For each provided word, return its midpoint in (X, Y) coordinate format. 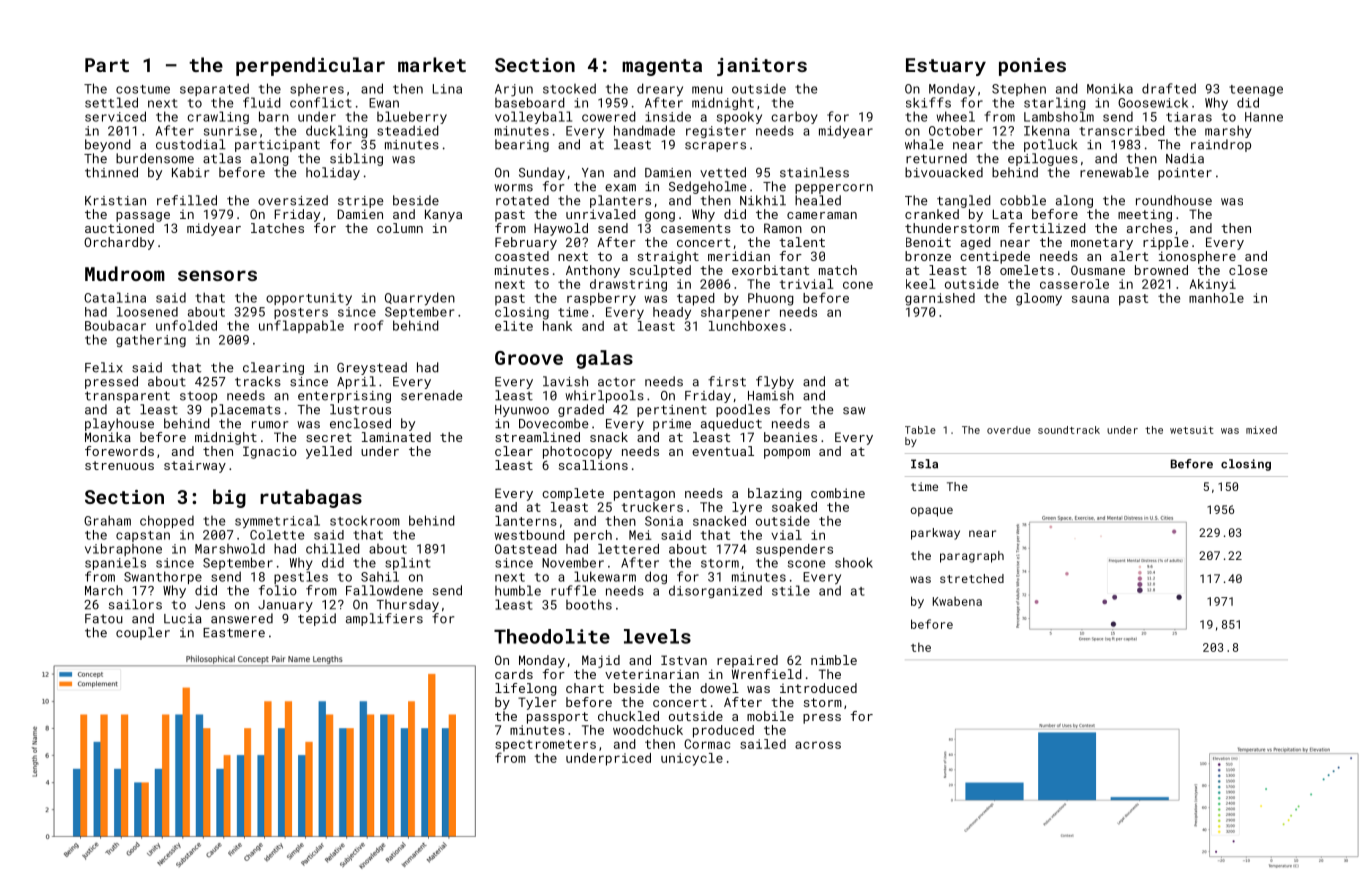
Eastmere (234, 633)
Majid (601, 661)
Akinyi (1212, 285)
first (727, 381)
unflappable (301, 326)
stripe (361, 202)
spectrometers (545, 746)
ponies (1032, 67)
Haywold (561, 229)
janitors (762, 67)
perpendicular (310, 66)
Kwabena (957, 601)
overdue (1009, 430)
